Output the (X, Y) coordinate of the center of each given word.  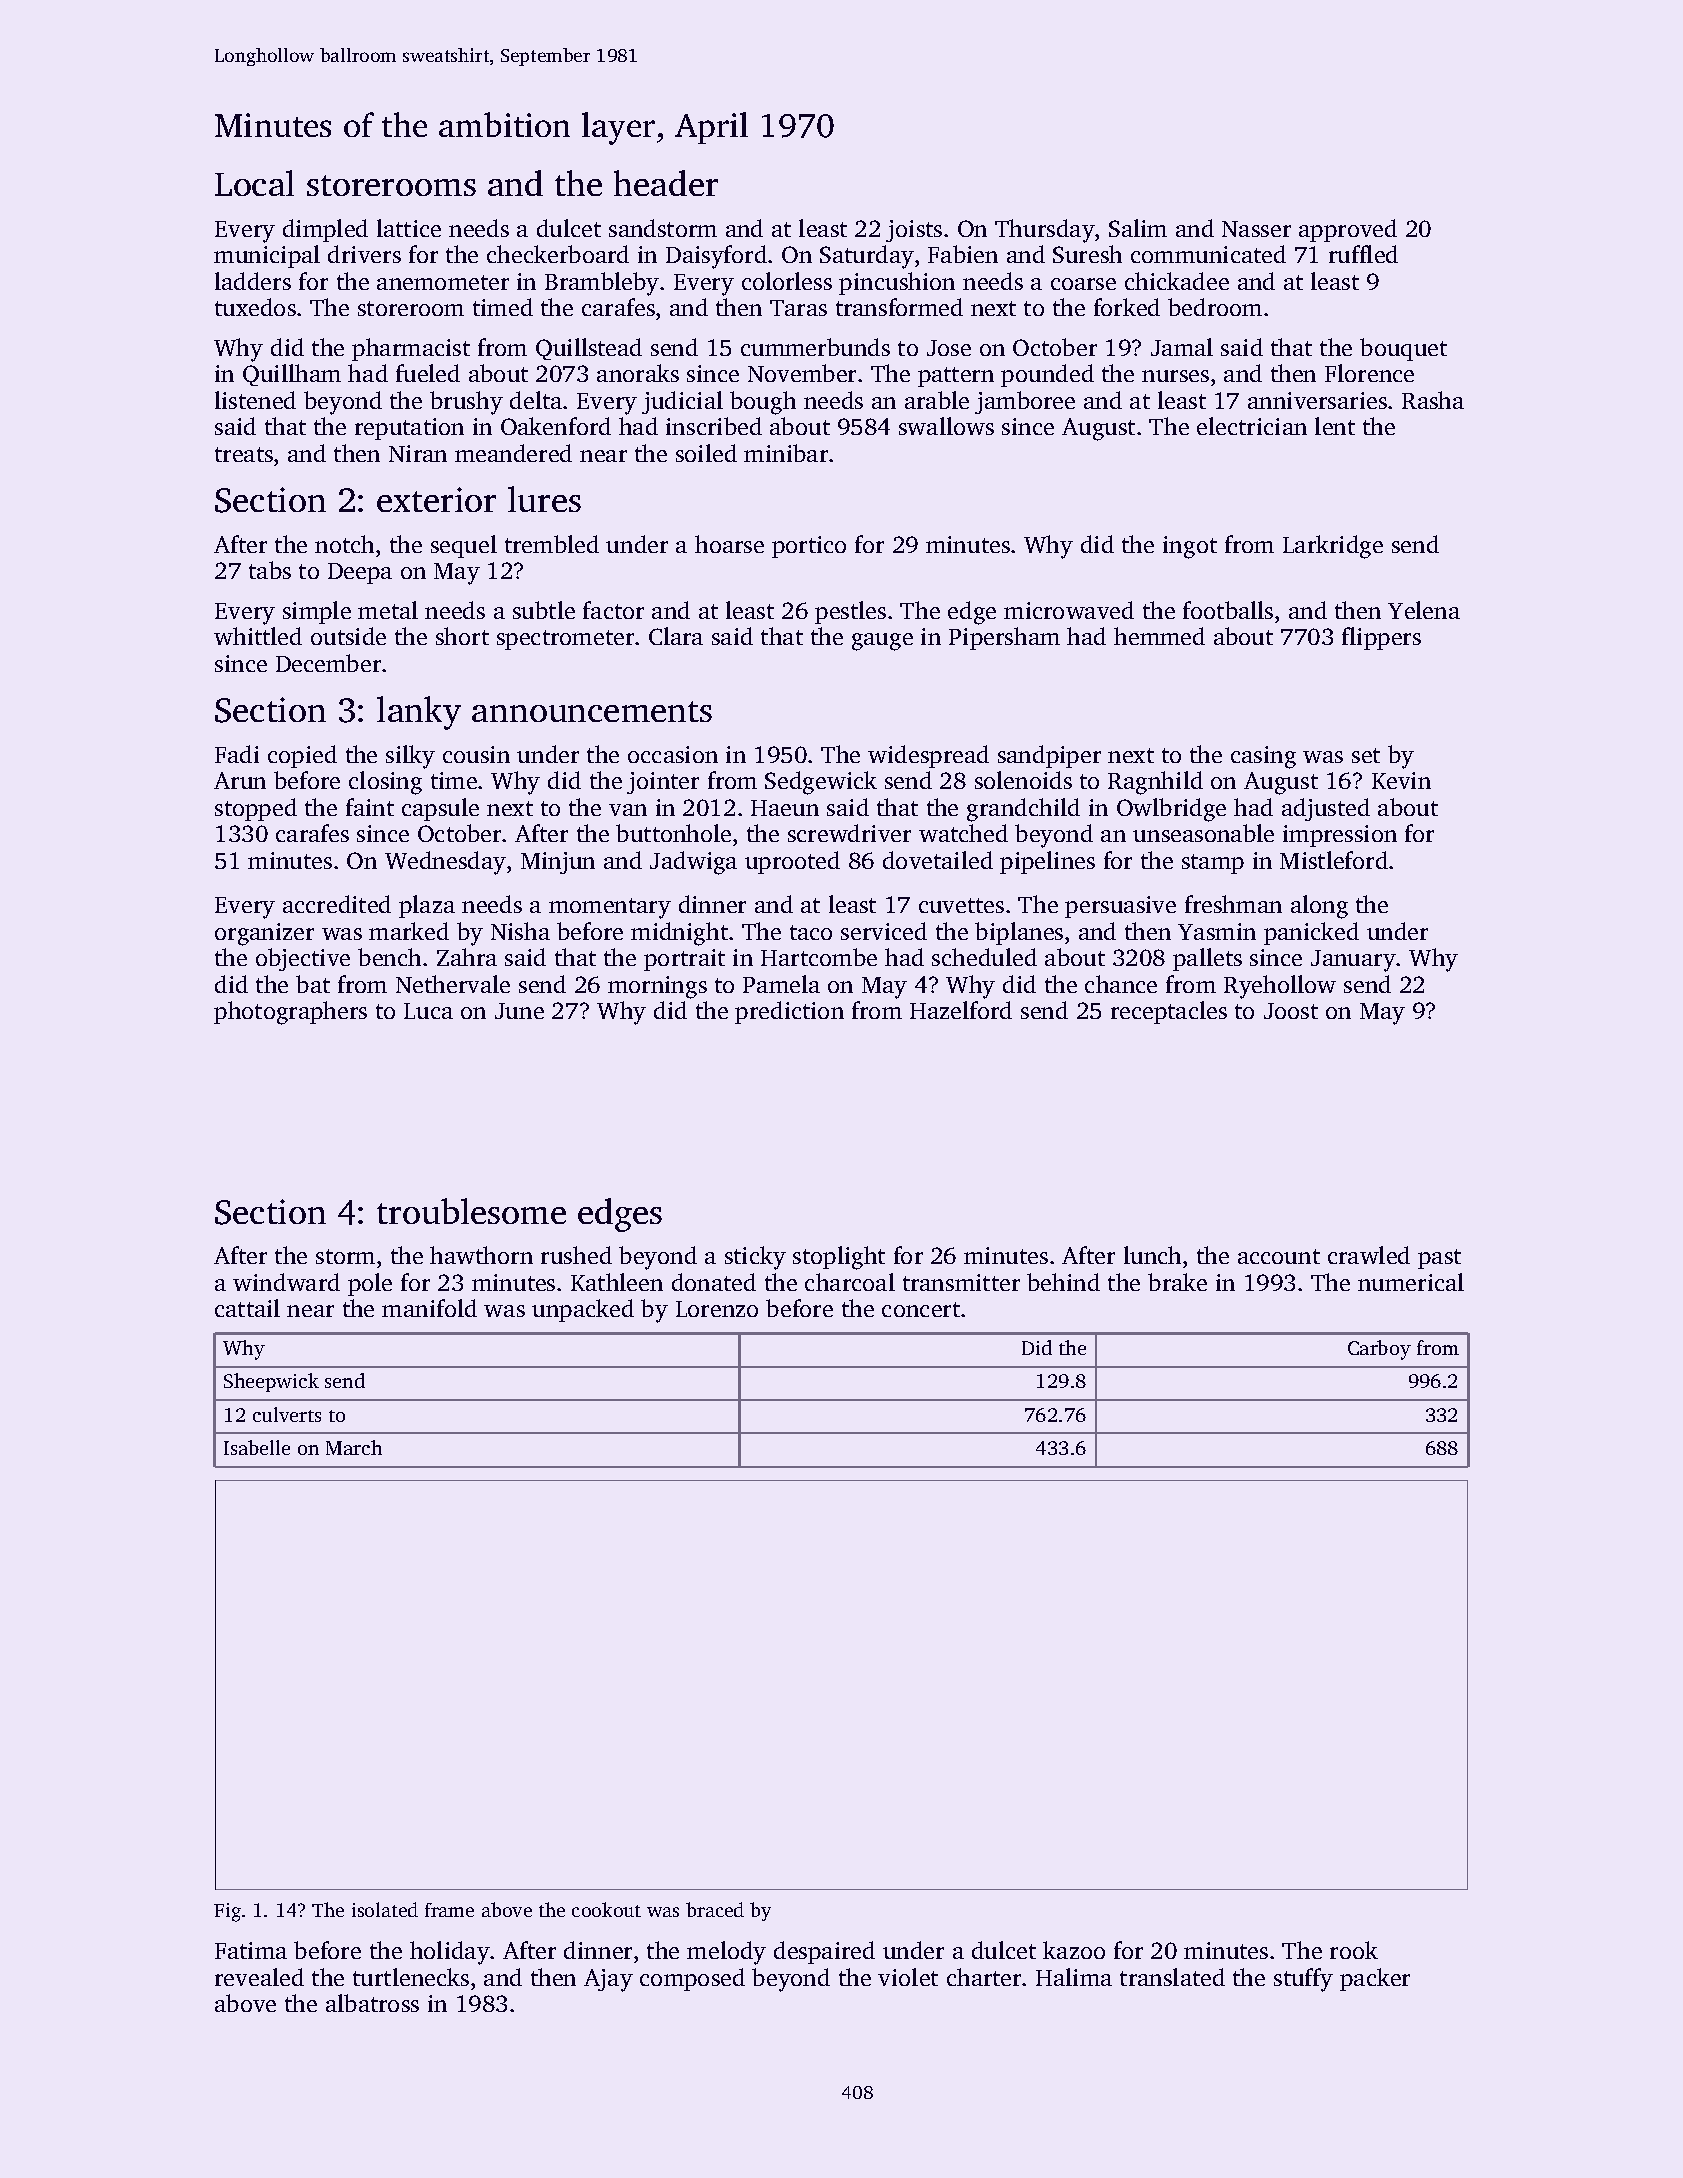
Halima (1074, 1977)
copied (302, 756)
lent (1335, 426)
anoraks (638, 373)
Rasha (1433, 400)
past (1439, 1259)
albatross (372, 2003)
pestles (850, 612)
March (354, 1447)
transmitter (961, 1282)
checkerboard (558, 254)
